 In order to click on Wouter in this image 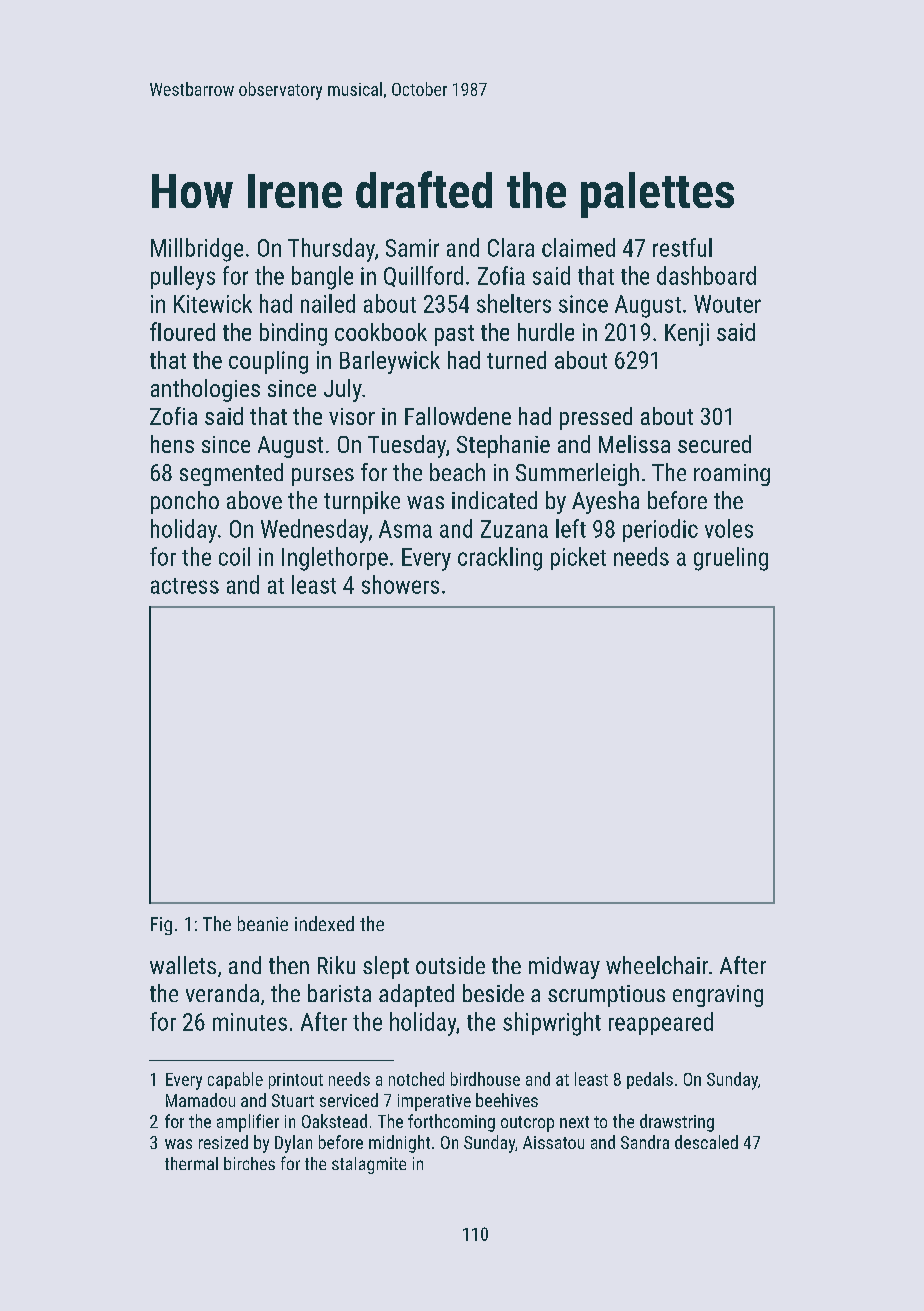, I will do `click(727, 304)`.
